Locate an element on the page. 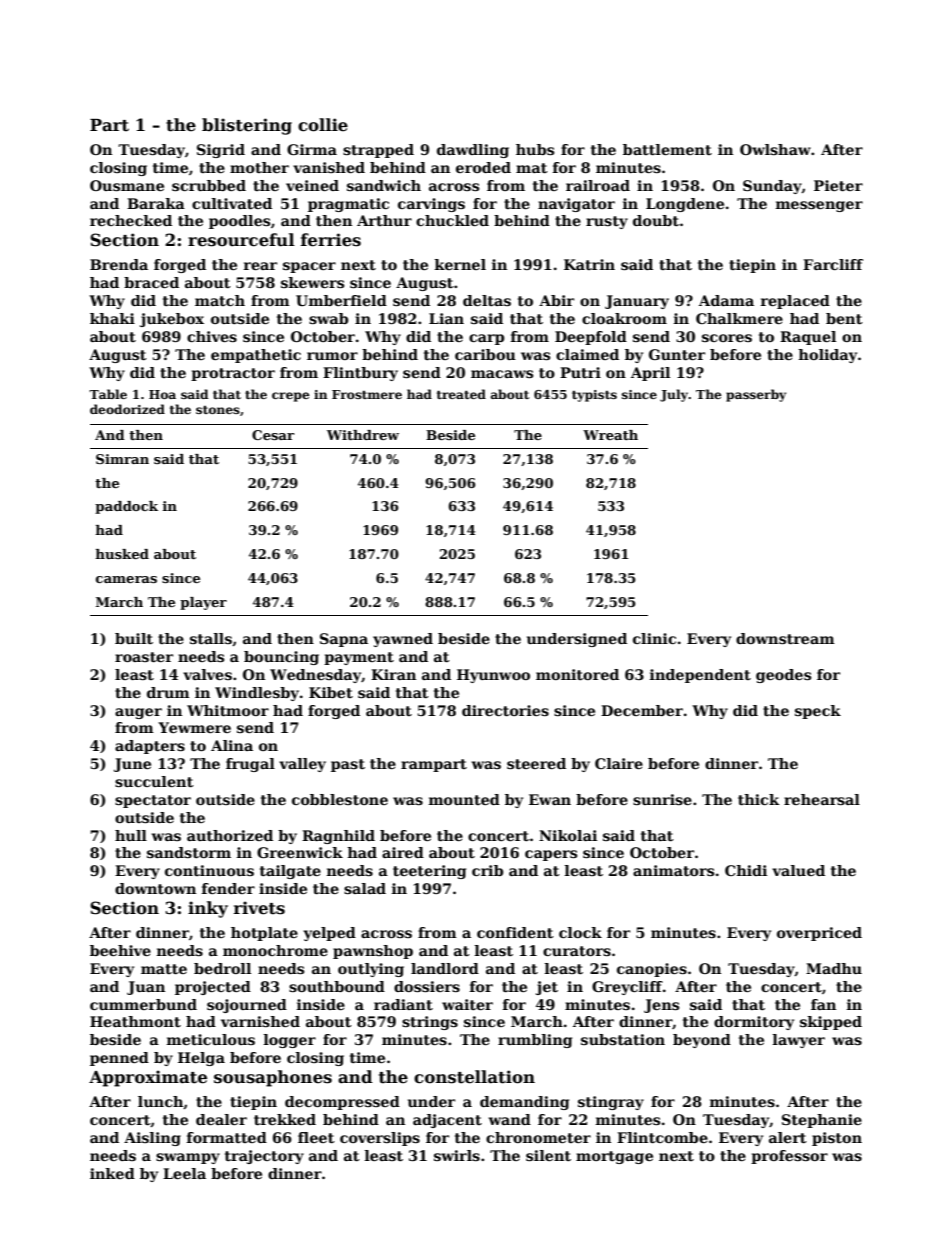 Image resolution: width=952 pixels, height=1233 pixels. caribou is located at coordinates (485, 354).
